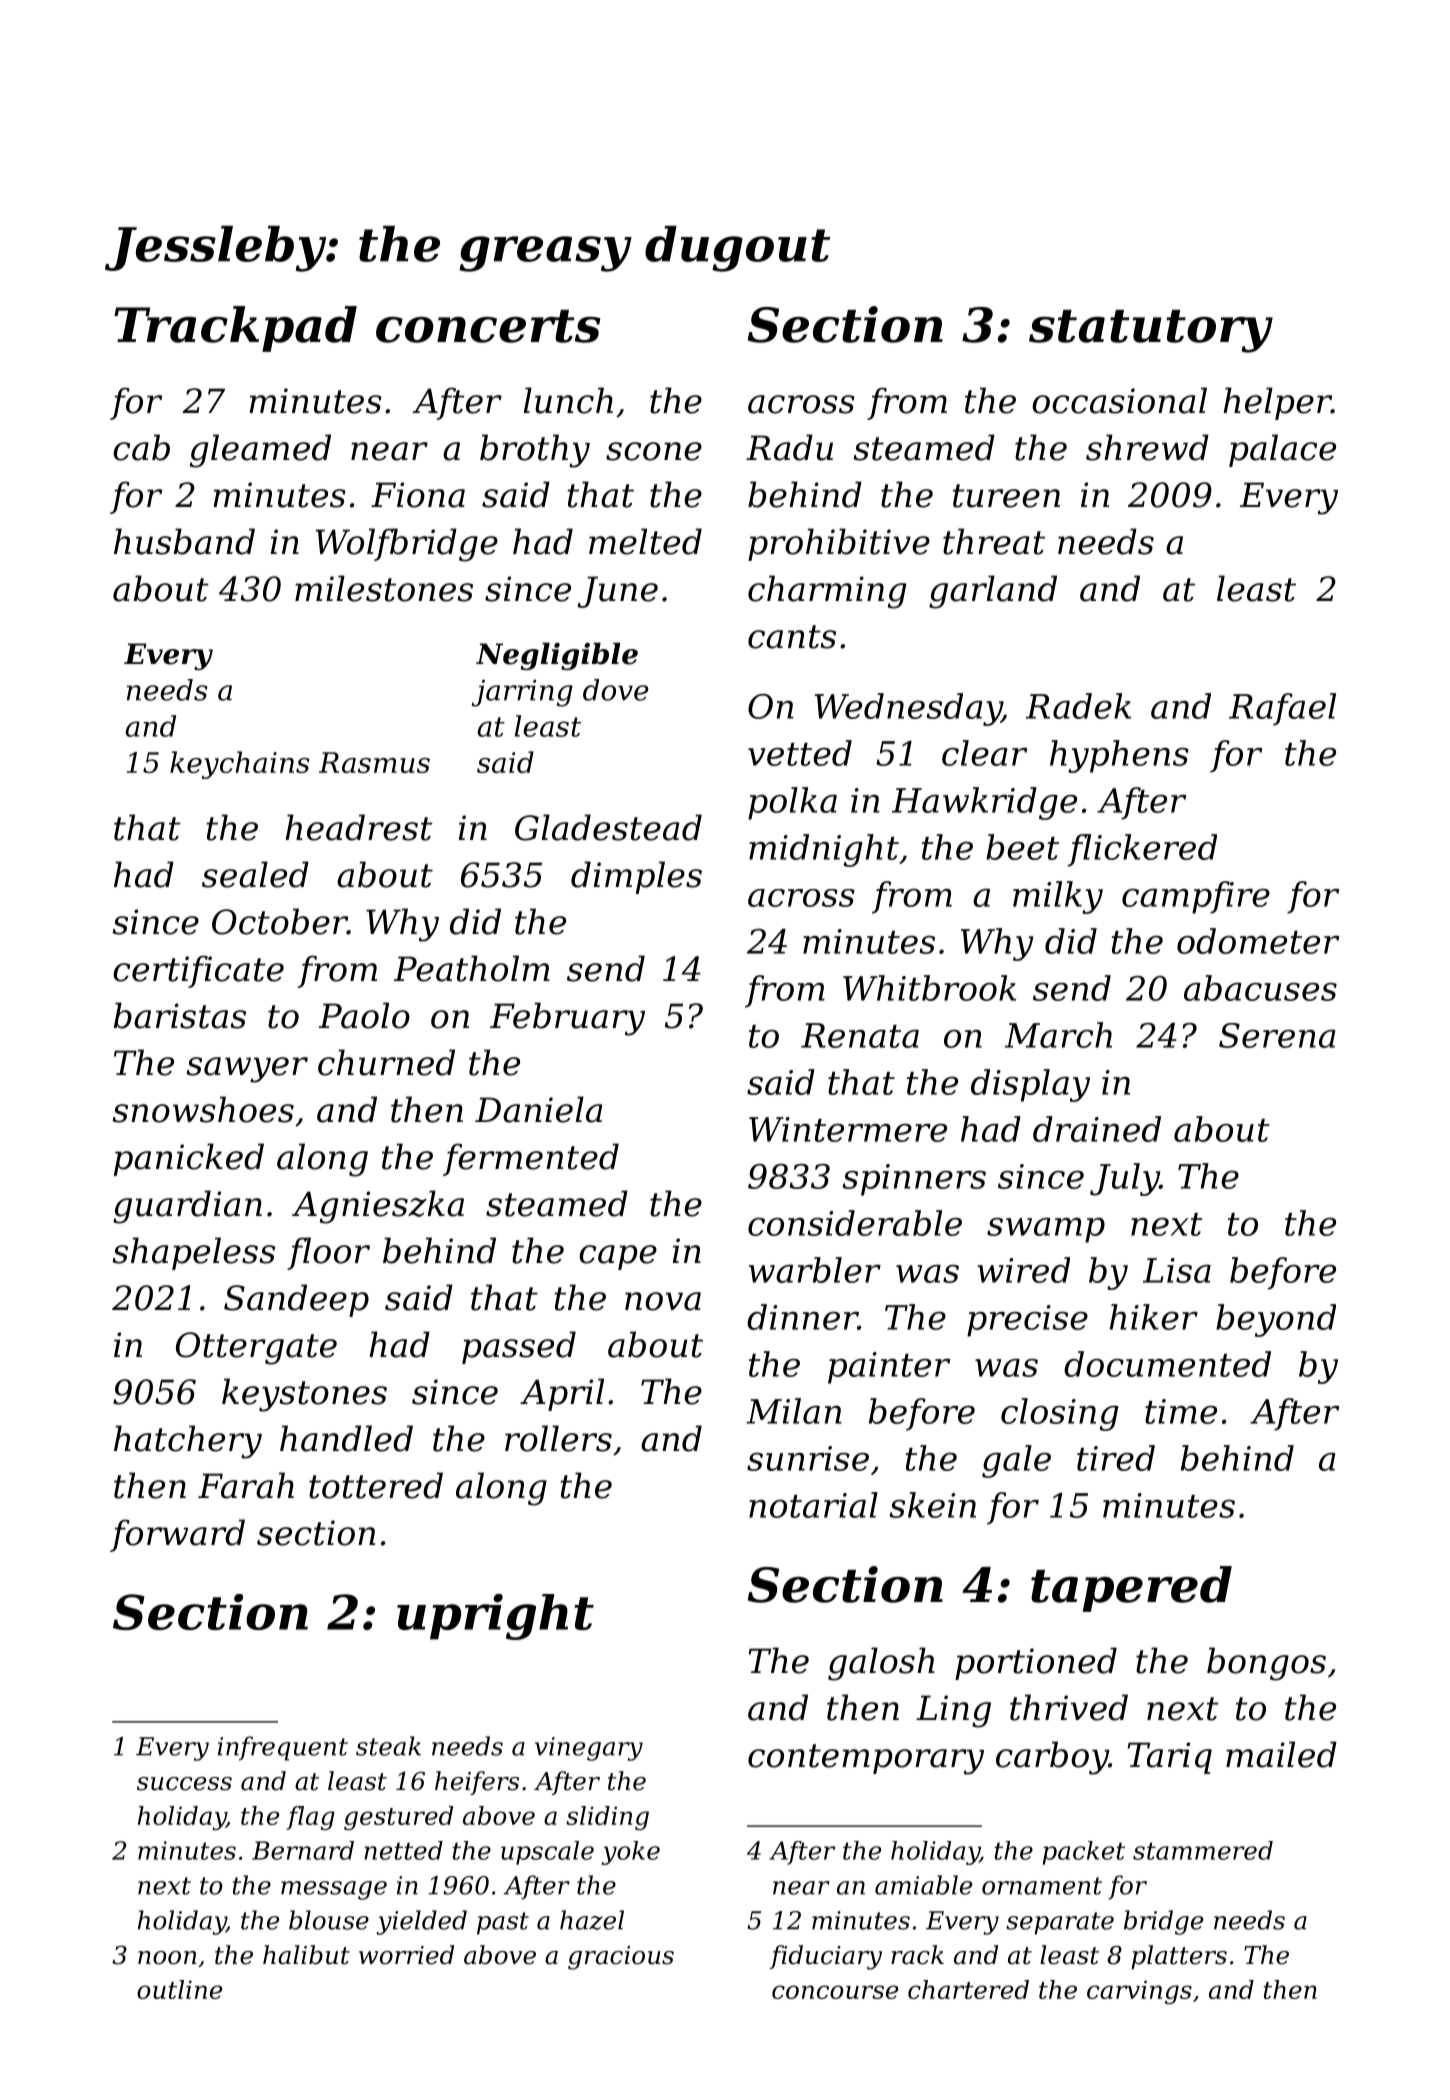 This screenshot has height=2100, width=1450. Describe the element at coordinates (789, 447) in the screenshot. I see `Radu` at that location.
